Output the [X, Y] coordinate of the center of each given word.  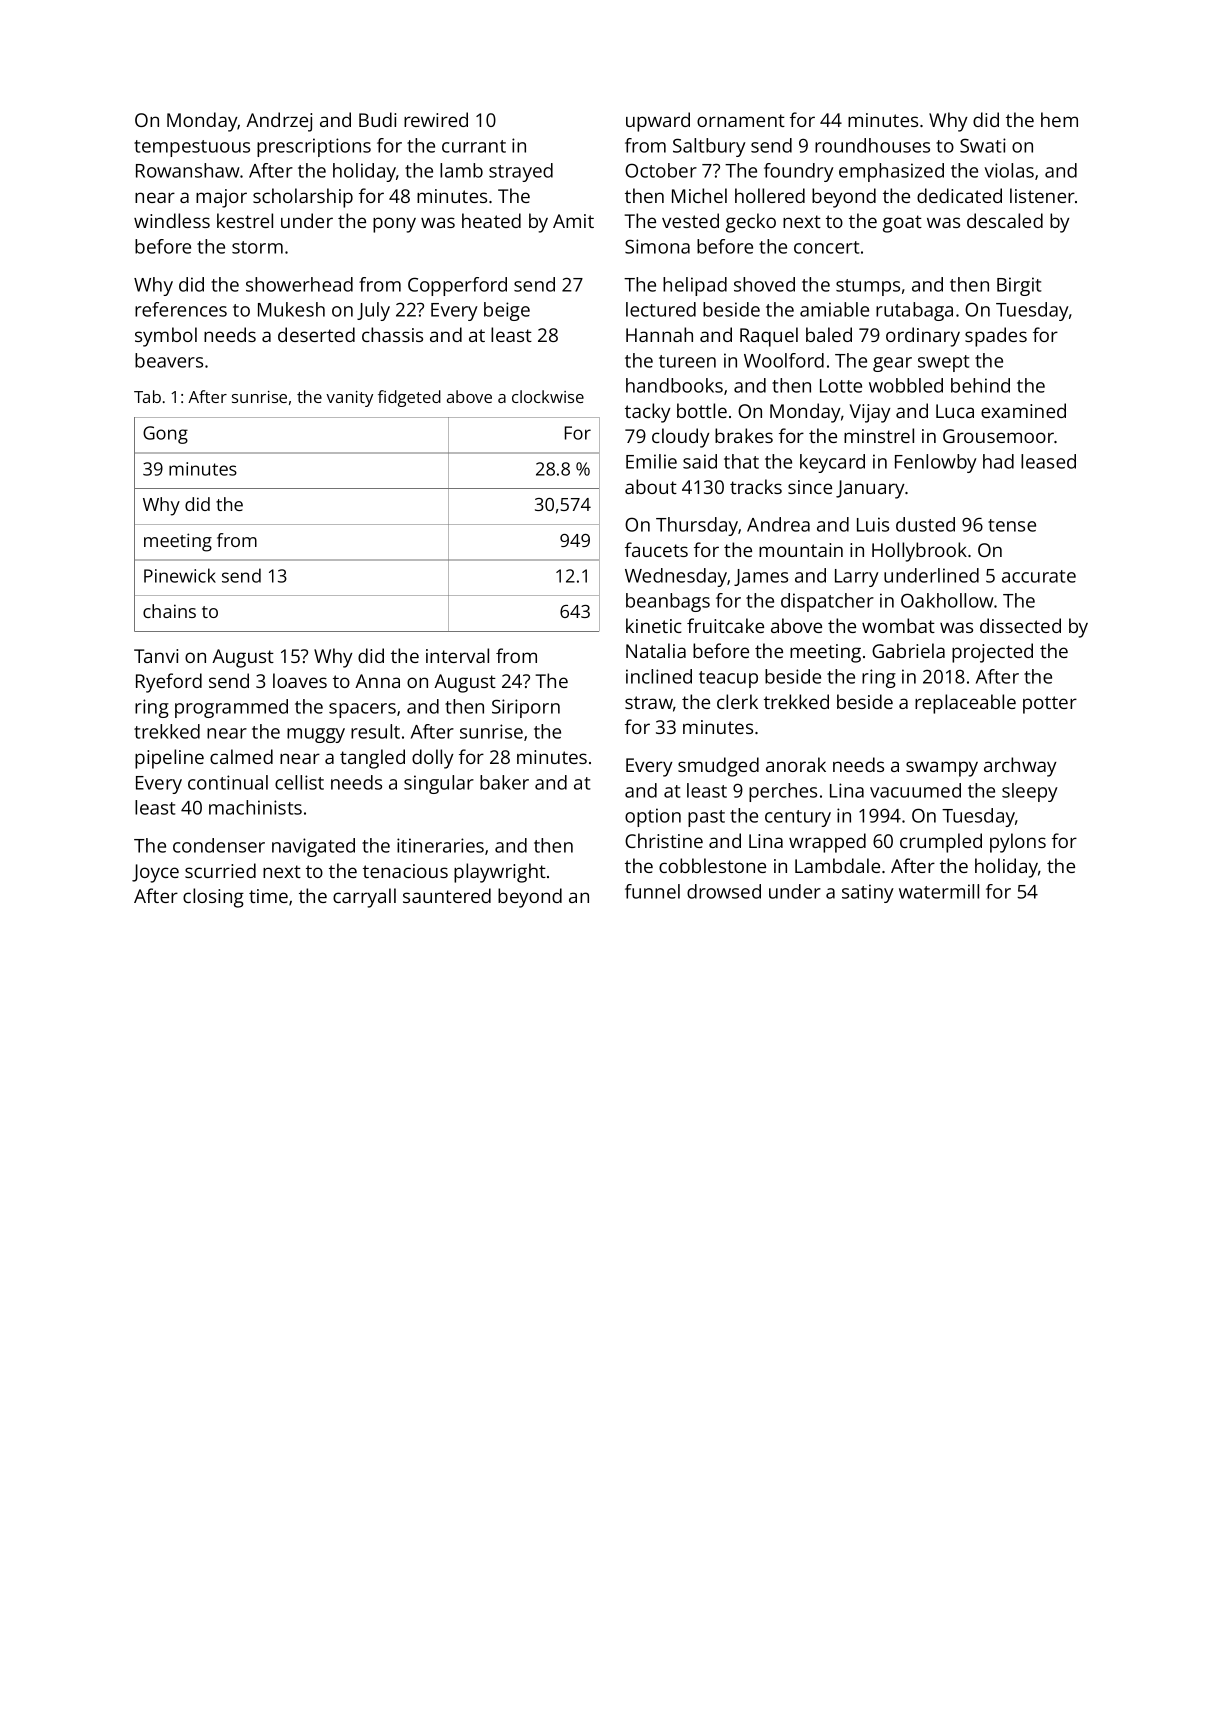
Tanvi [156, 656]
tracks [756, 486]
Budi [377, 119]
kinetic [654, 625]
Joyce [155, 873]
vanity [349, 399]
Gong [165, 435]
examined [1023, 410]
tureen [687, 361]
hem [1059, 119]
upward [658, 122]
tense [1012, 525]
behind [980, 385]
